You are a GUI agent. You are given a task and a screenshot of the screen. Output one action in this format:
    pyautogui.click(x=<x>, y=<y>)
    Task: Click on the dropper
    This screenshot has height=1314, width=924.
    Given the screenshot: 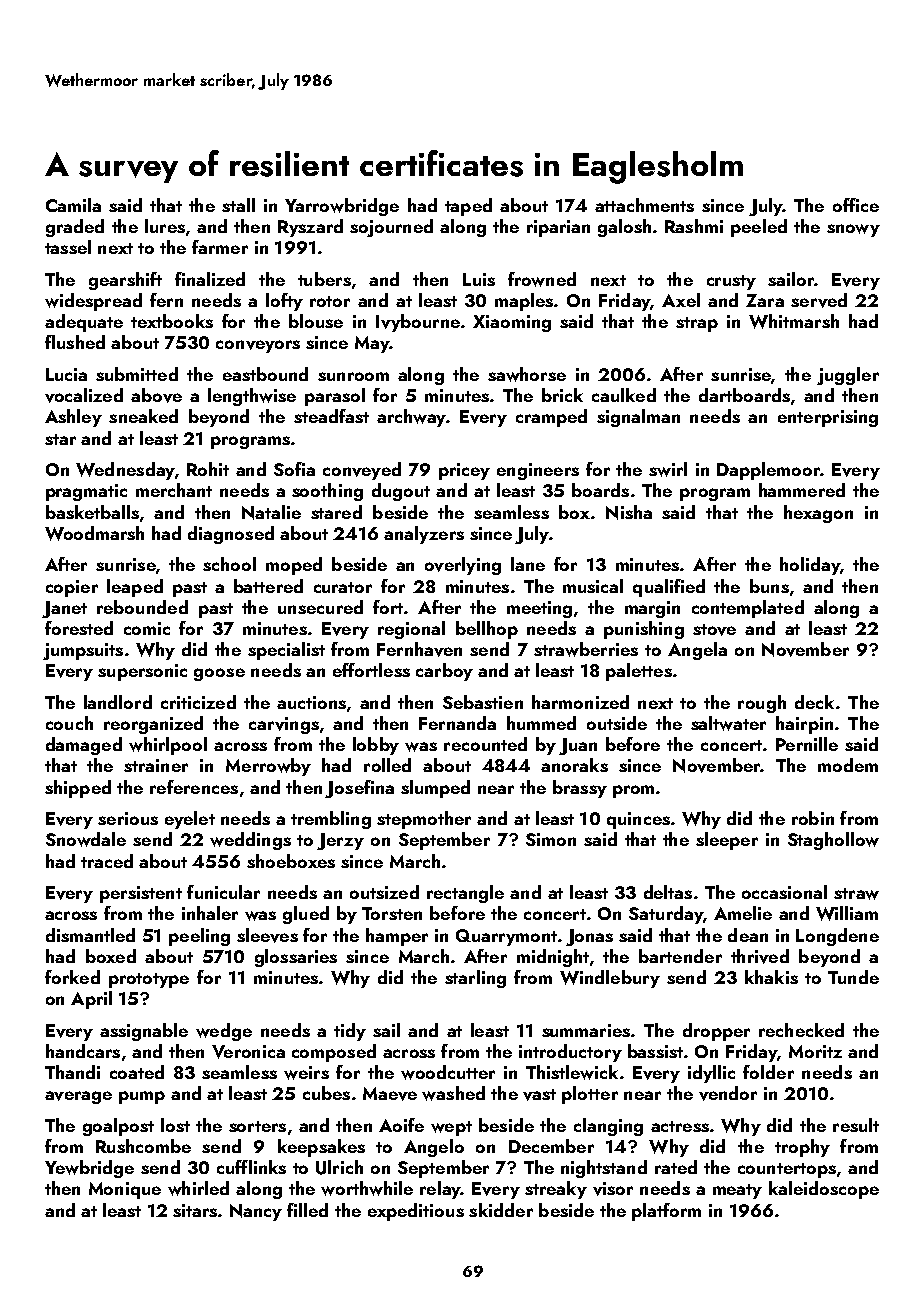 What is the action you would take?
    pyautogui.click(x=716, y=1032)
